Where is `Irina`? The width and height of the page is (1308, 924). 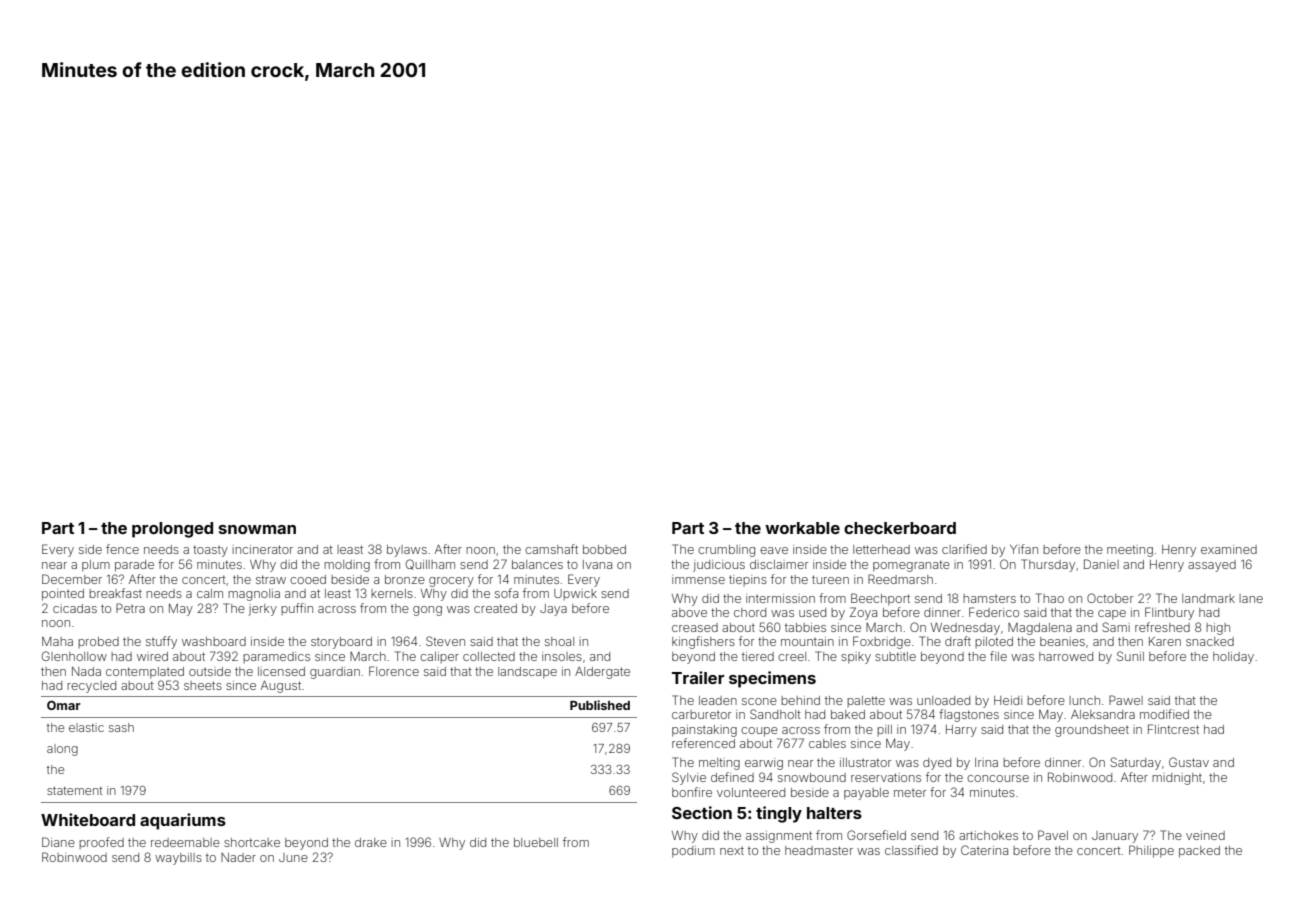
Irina is located at coordinates (986, 762).
